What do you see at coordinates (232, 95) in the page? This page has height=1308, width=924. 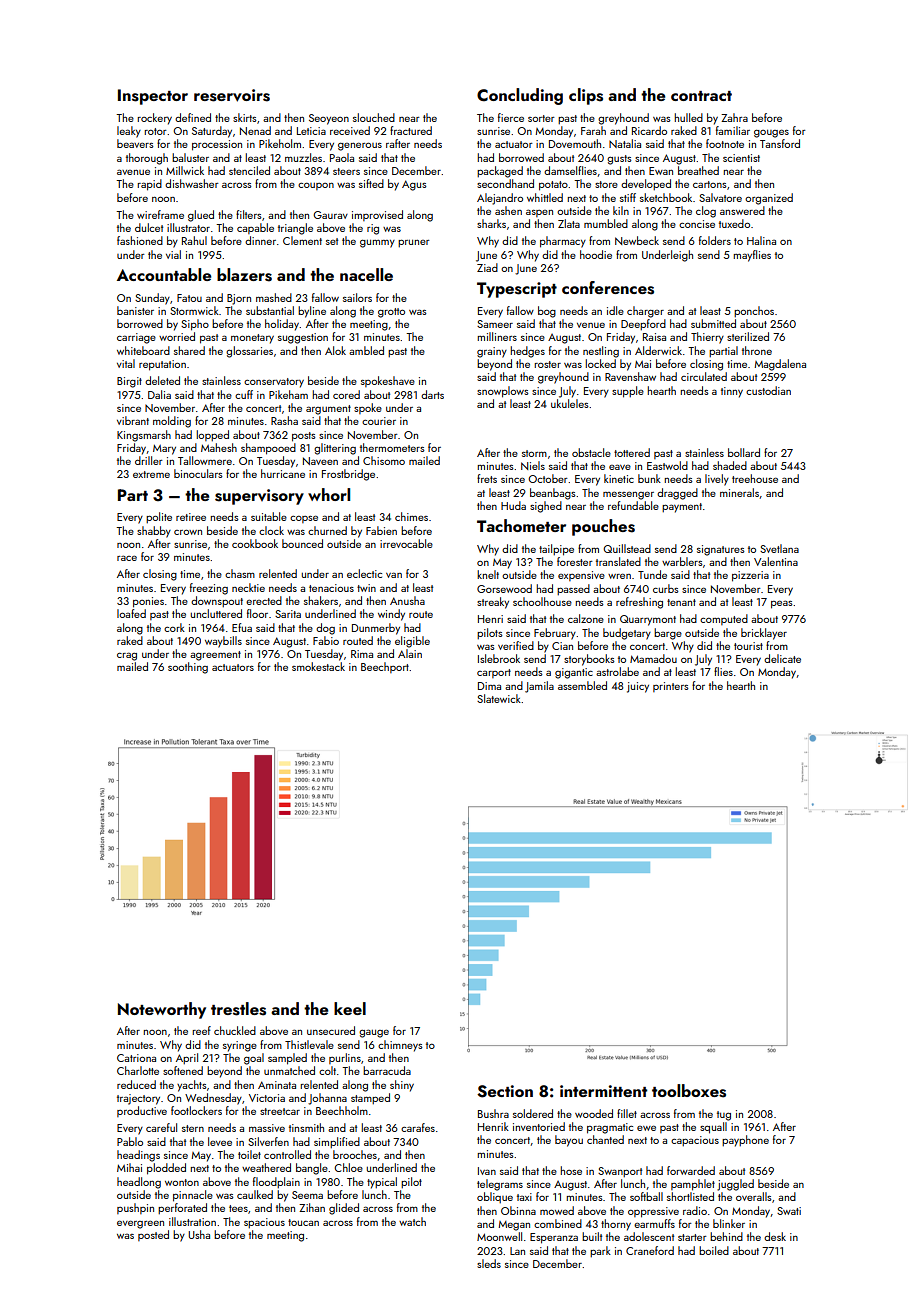 I see `reservoirs` at bounding box center [232, 95].
